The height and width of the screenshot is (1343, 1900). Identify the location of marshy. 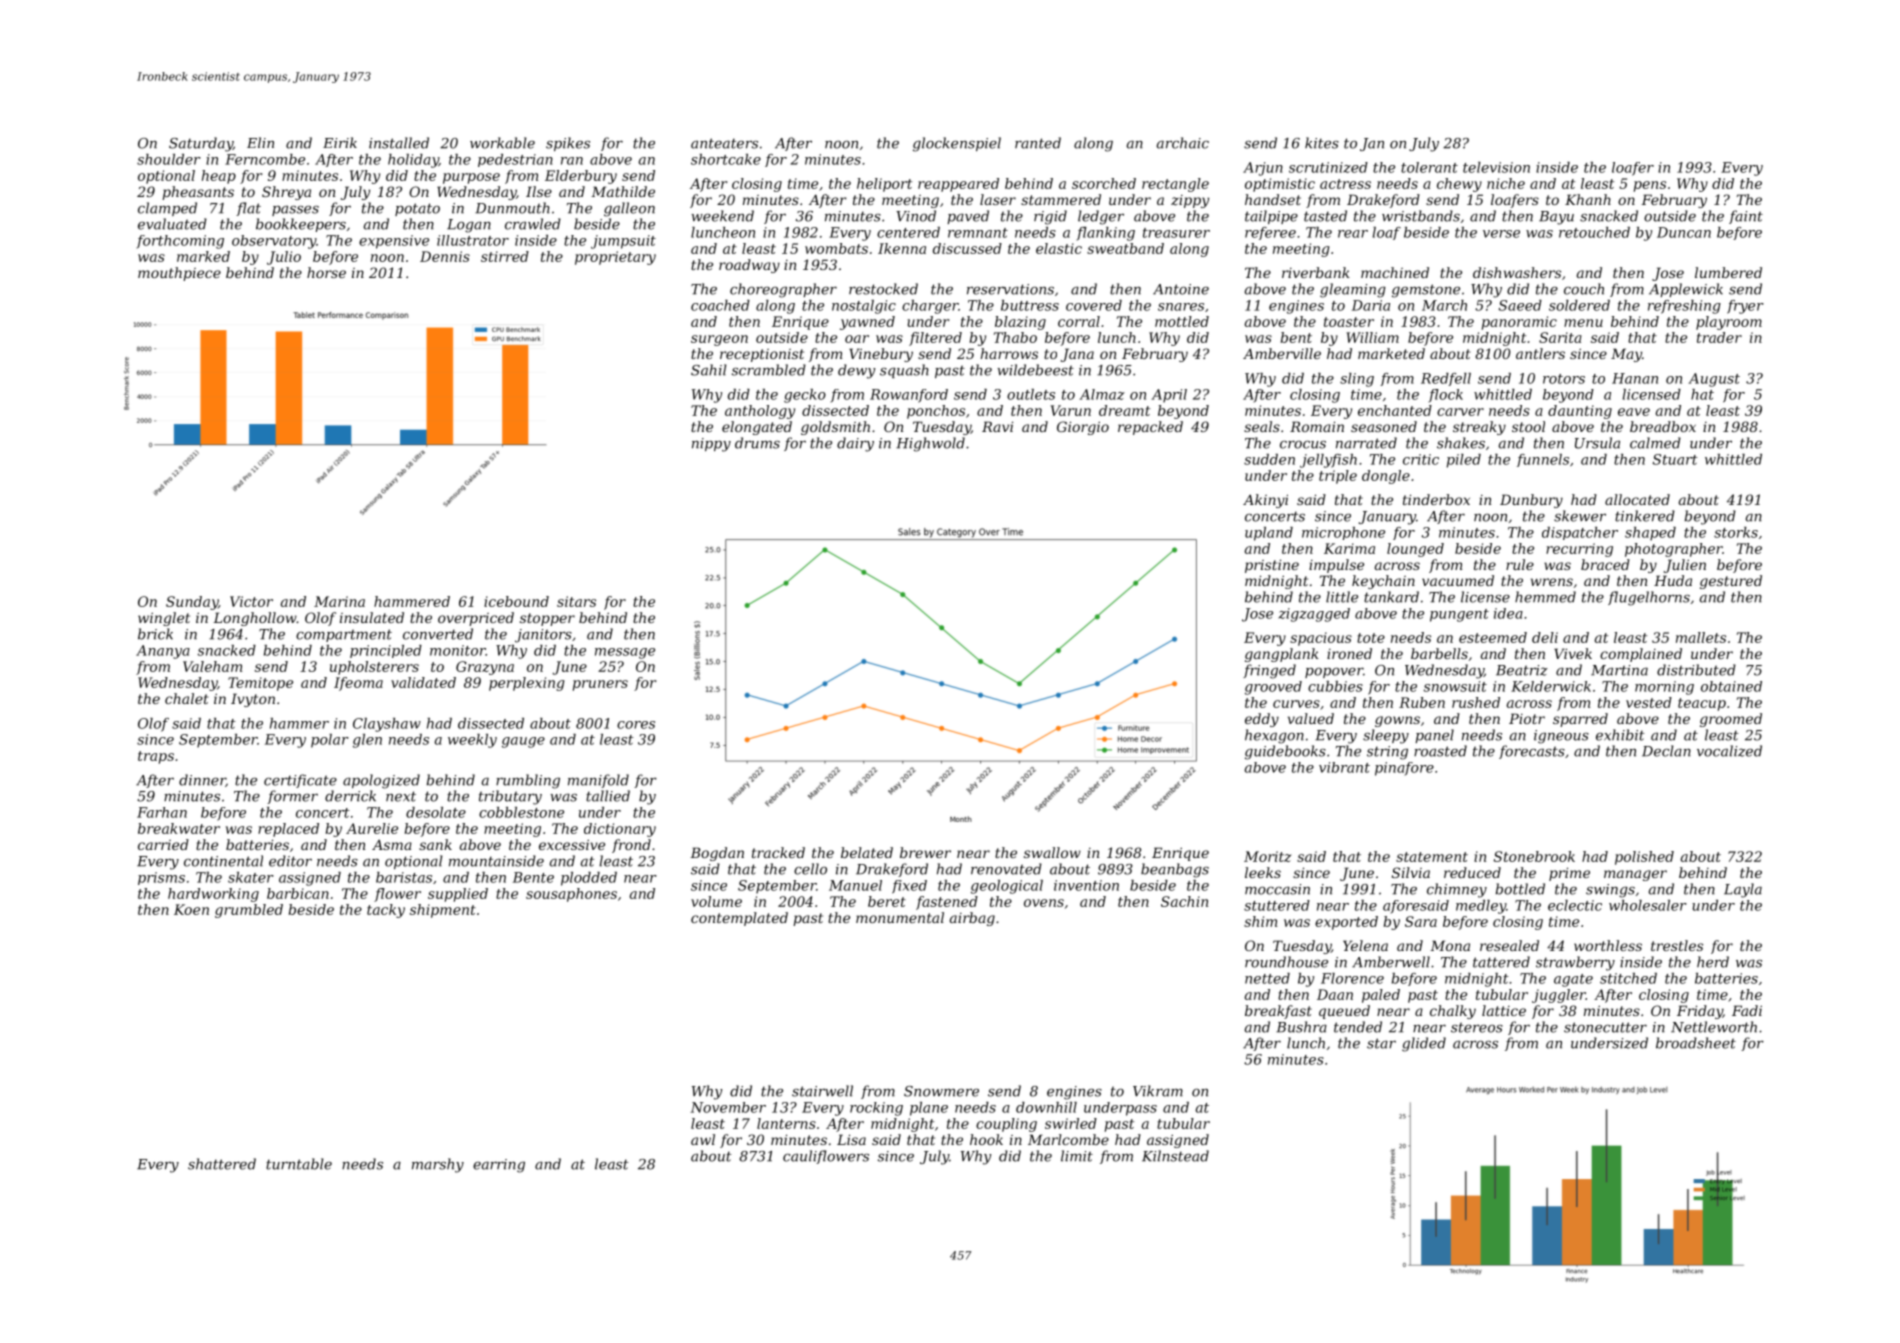
(438, 1165).
